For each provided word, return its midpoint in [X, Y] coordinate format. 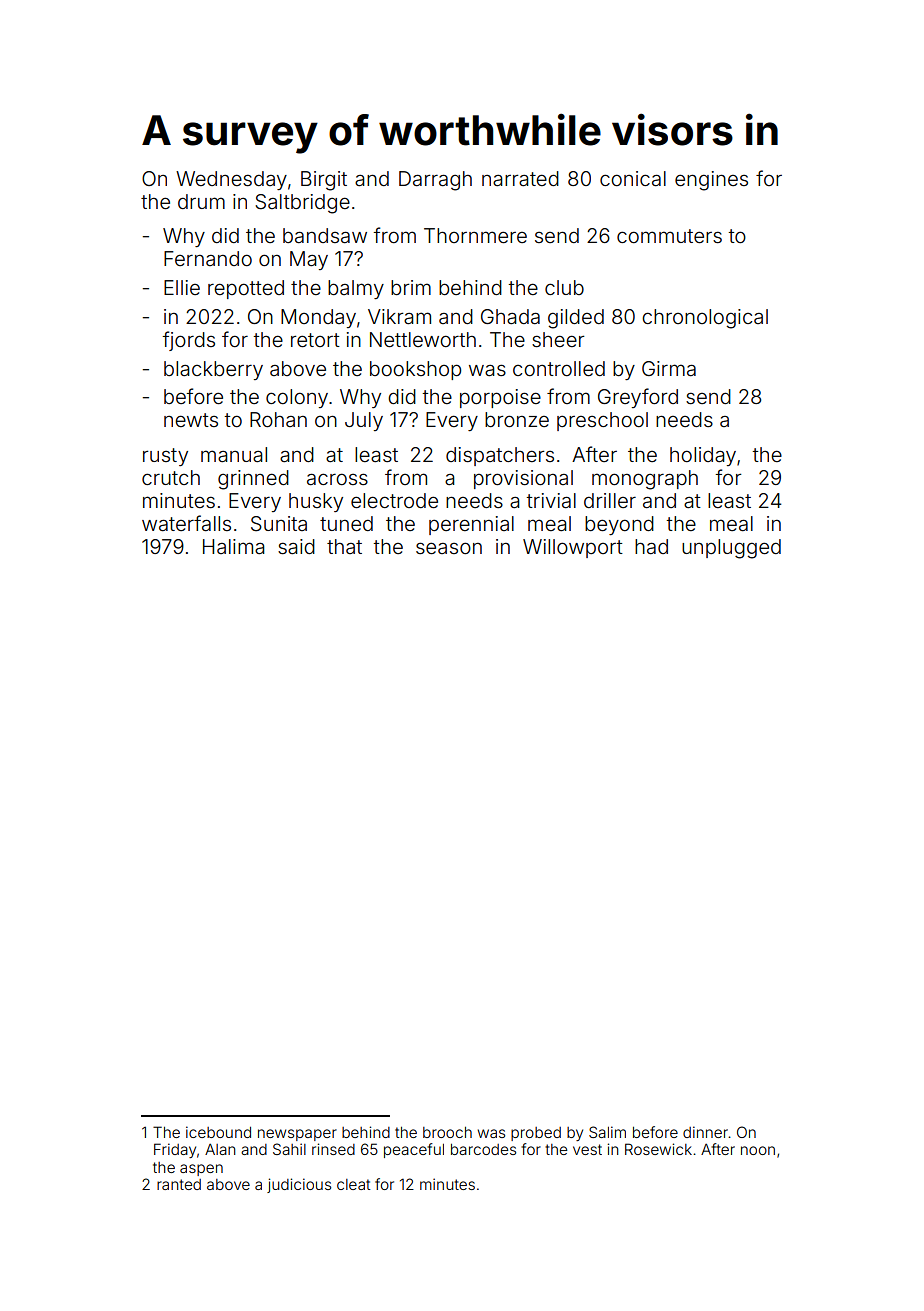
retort [315, 340]
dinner [705, 1132]
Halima [233, 546]
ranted [179, 1184]
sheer [558, 339]
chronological [705, 319]
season [449, 548]
